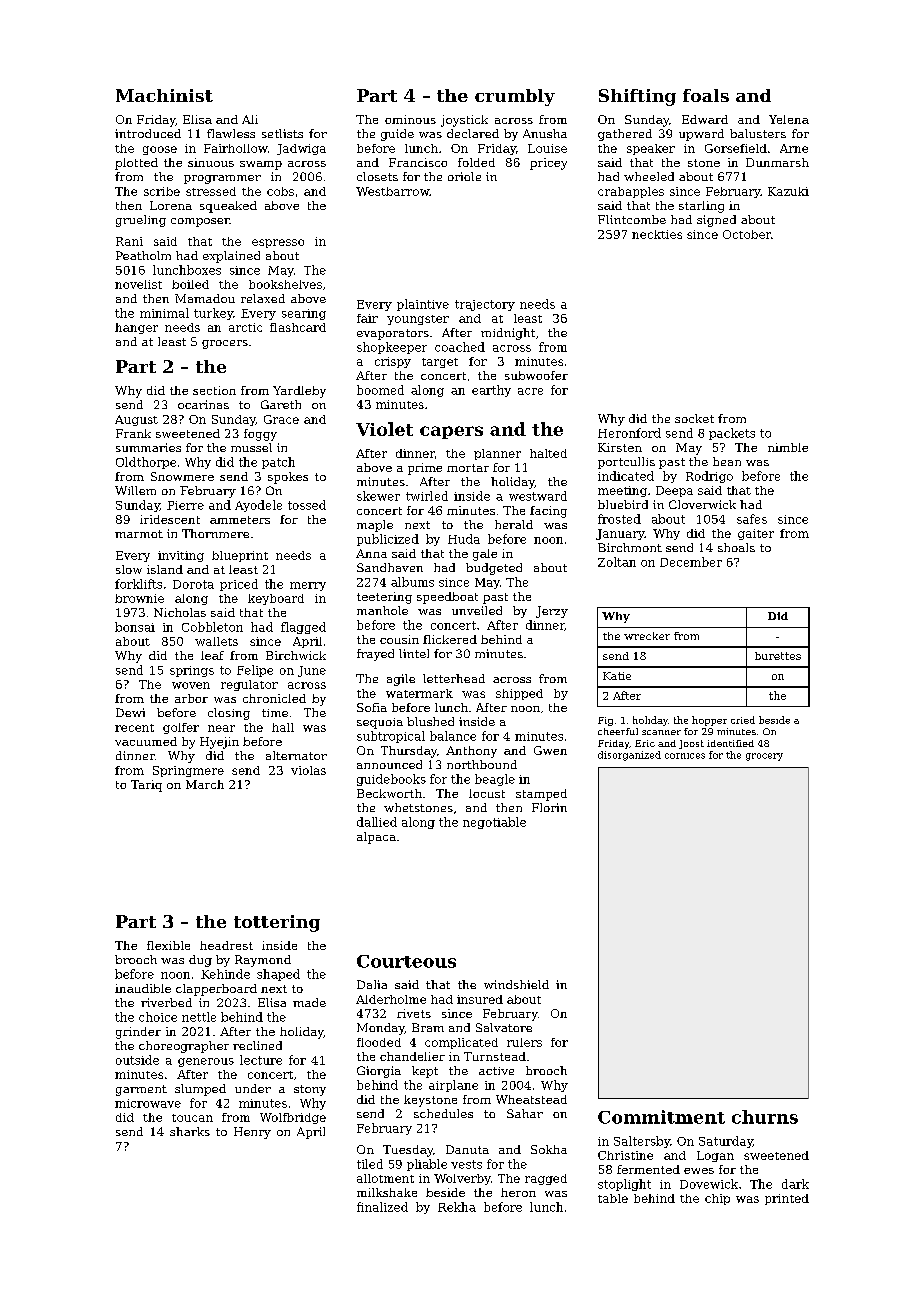  Describe the element at coordinates (794, 148) in the page. I see `Arne` at that location.
